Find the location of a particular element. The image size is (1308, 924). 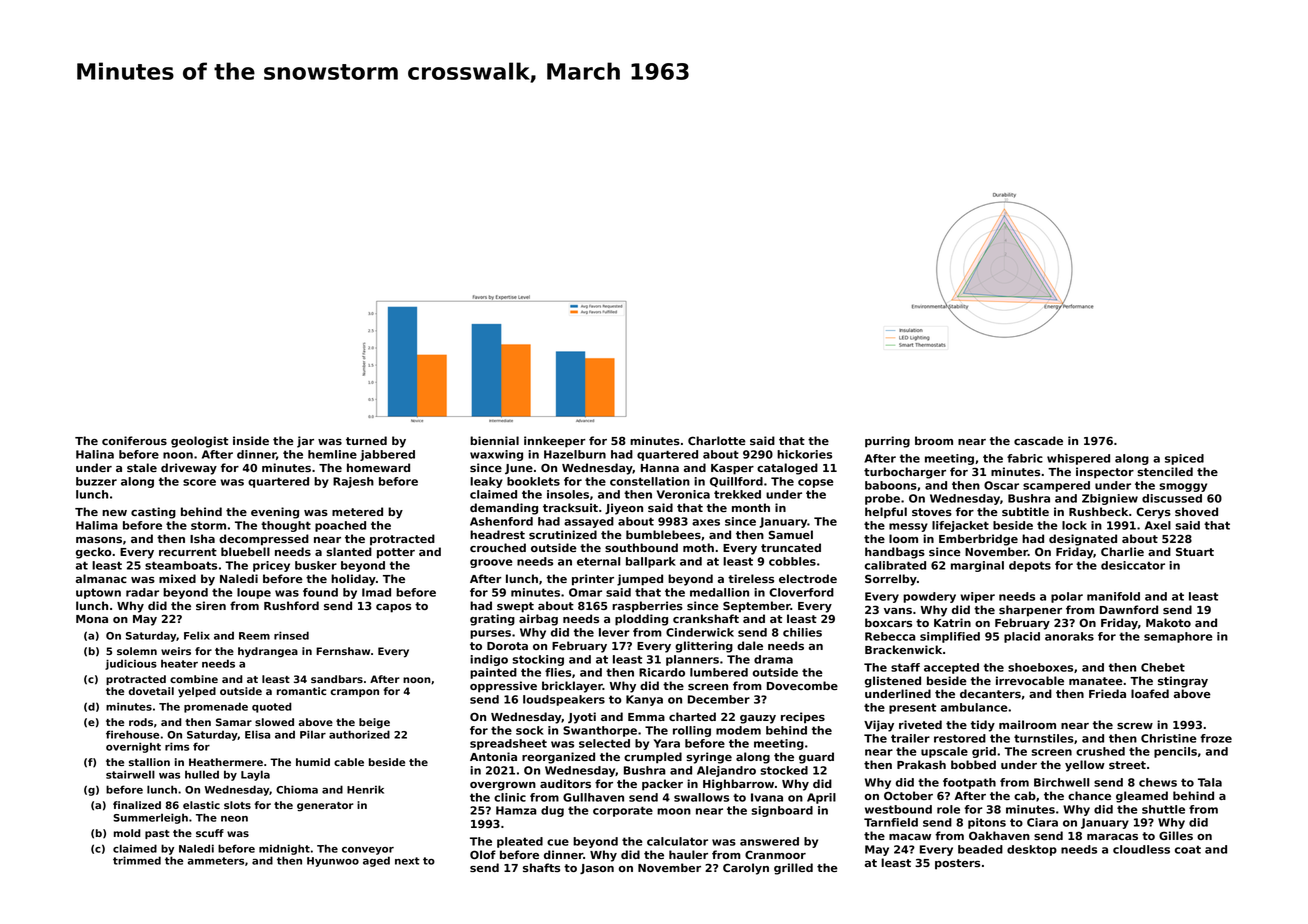

restored is located at coordinates (960, 738).
